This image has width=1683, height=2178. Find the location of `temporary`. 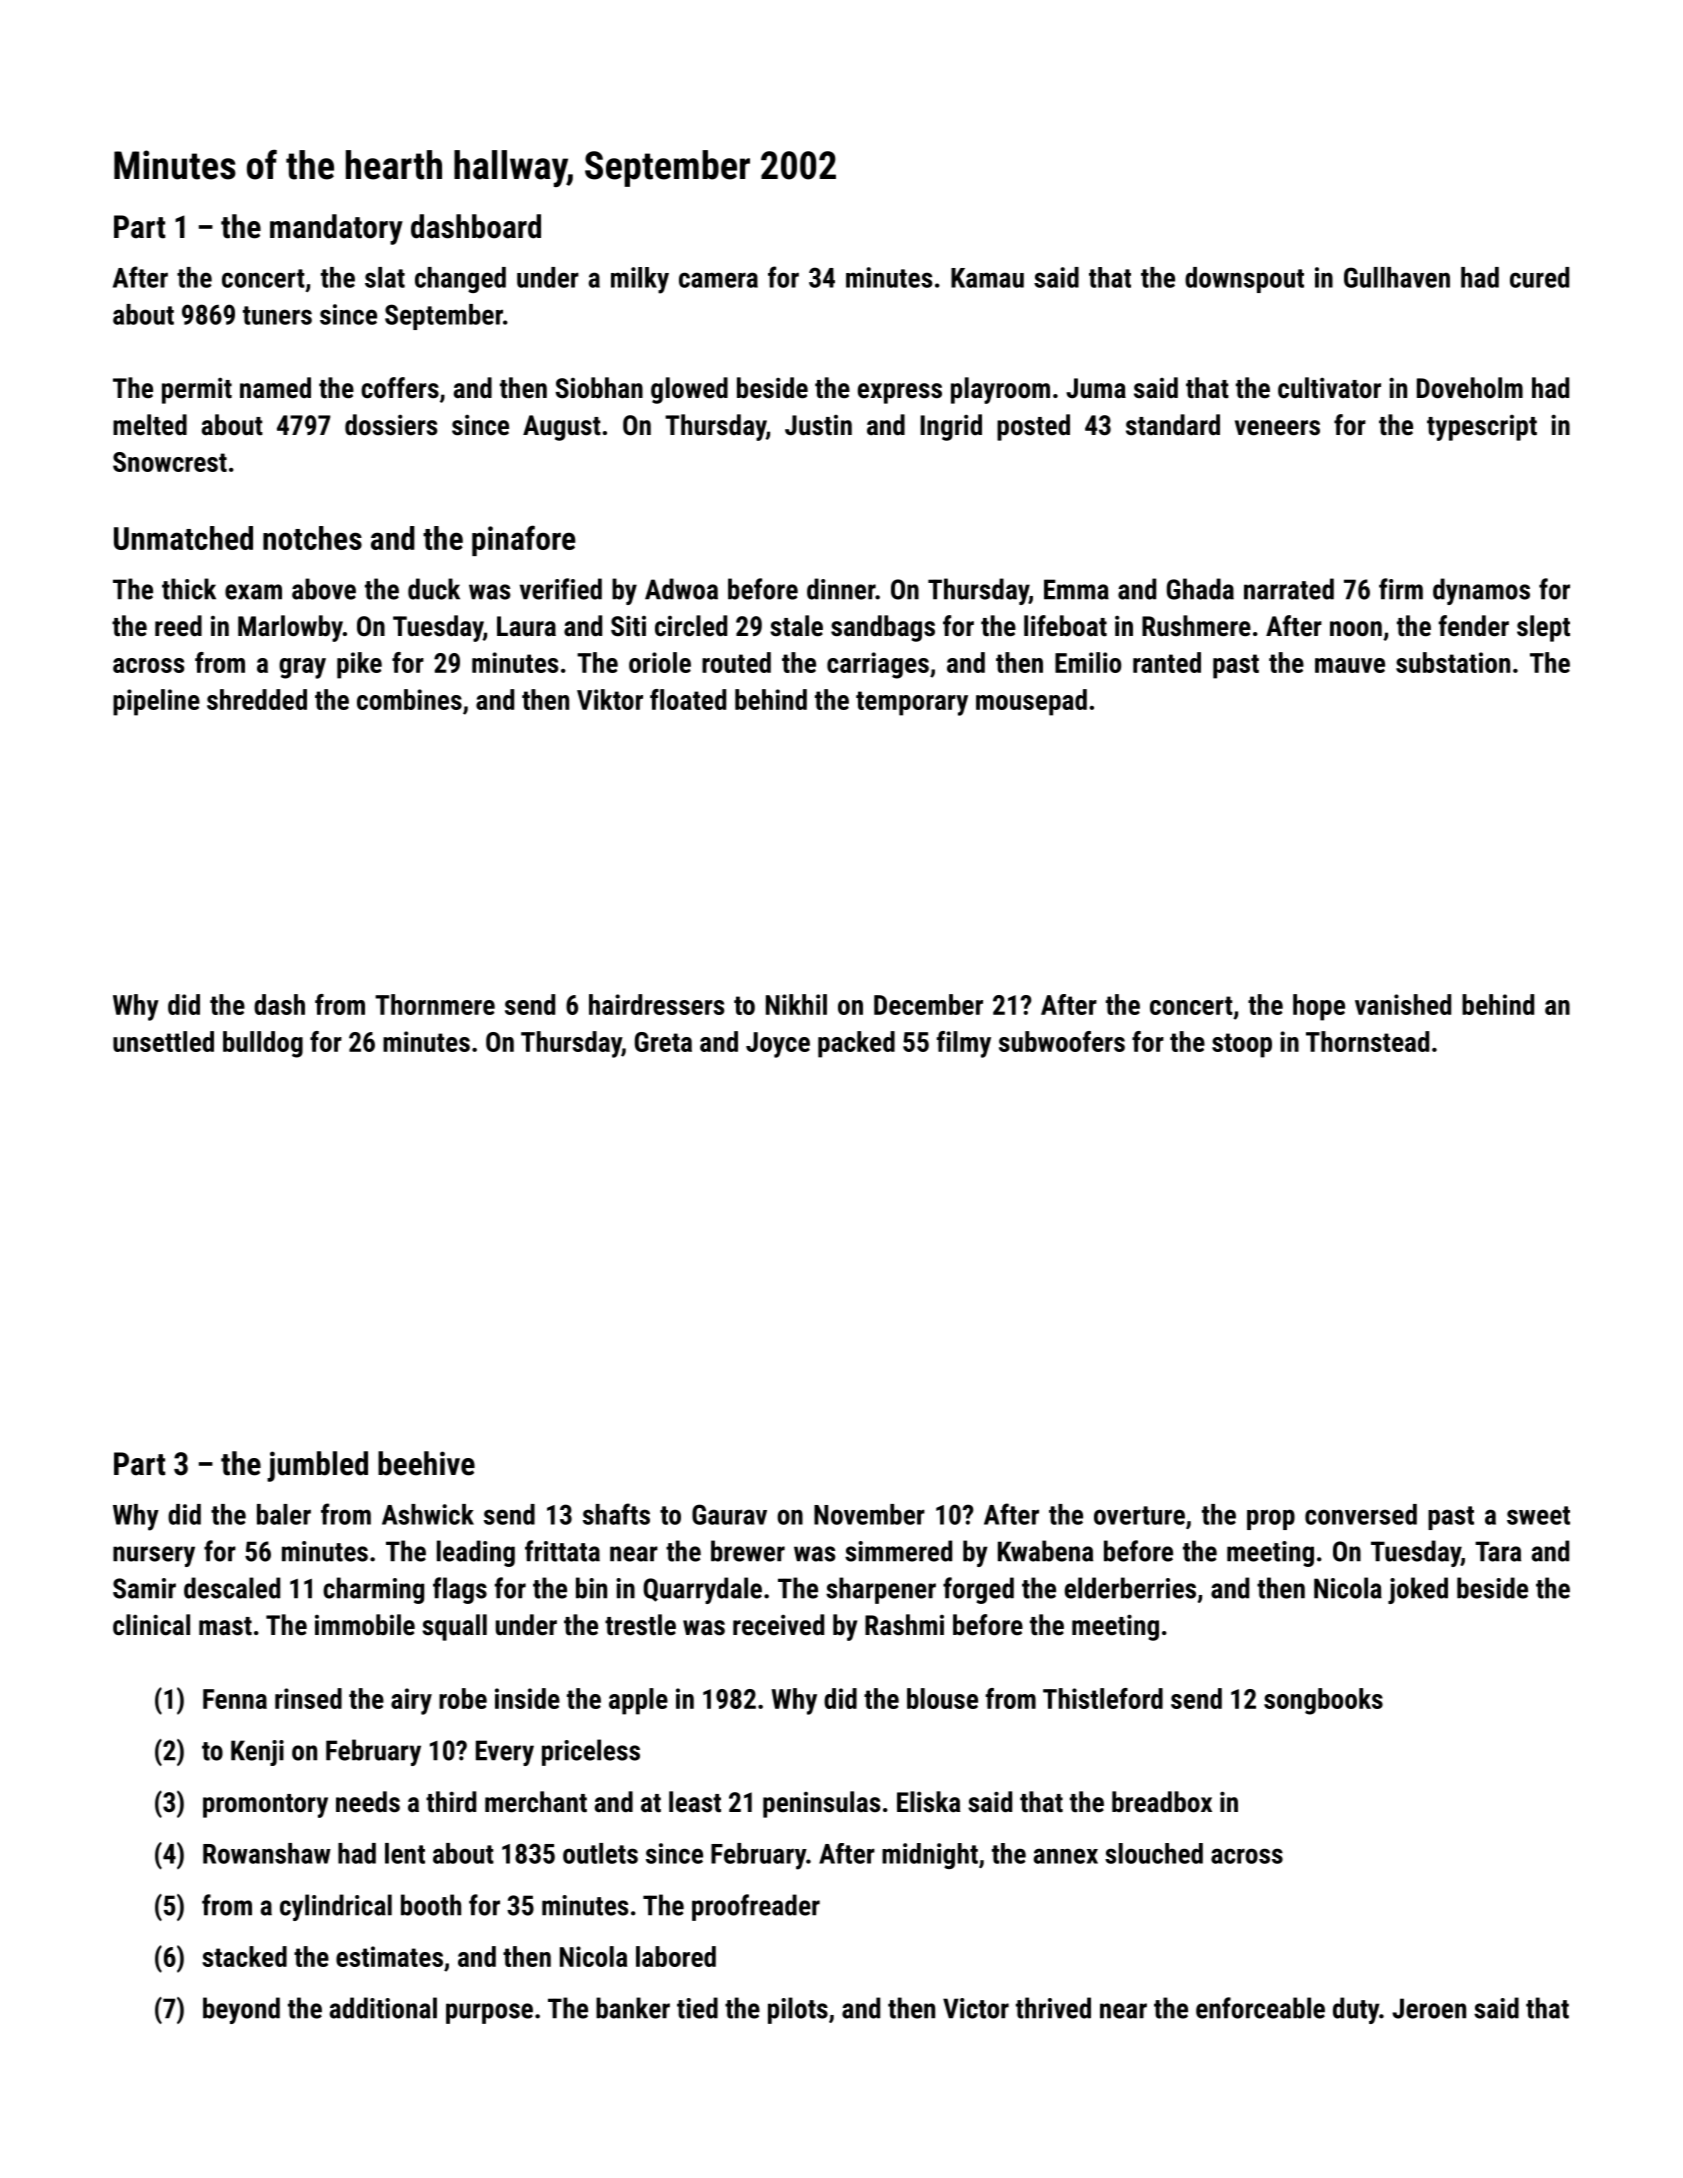

temporary is located at coordinates (912, 703).
